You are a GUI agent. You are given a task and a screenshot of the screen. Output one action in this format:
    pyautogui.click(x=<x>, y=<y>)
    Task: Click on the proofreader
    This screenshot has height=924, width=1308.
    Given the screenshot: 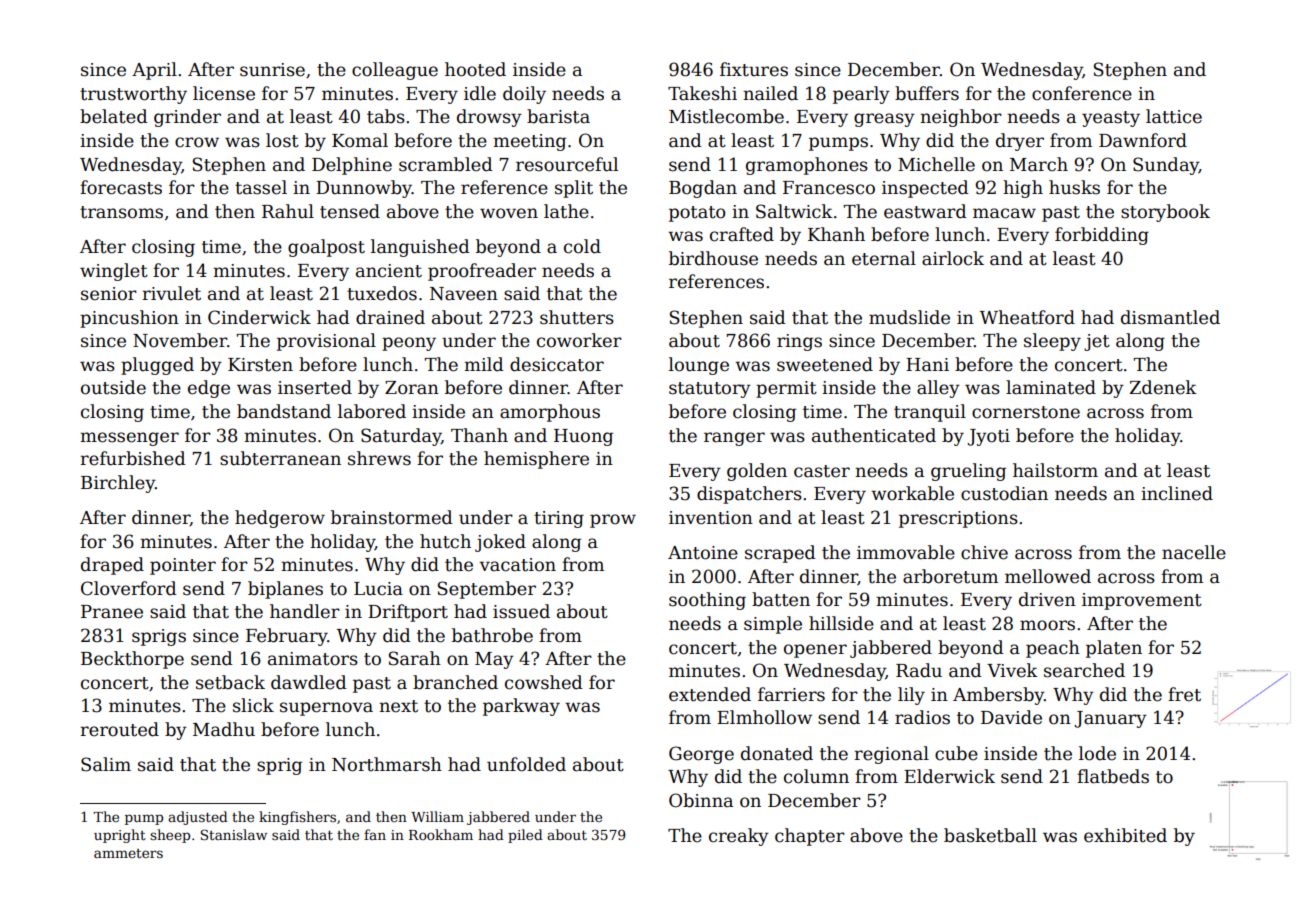 What is the action you would take?
    pyautogui.click(x=482, y=272)
